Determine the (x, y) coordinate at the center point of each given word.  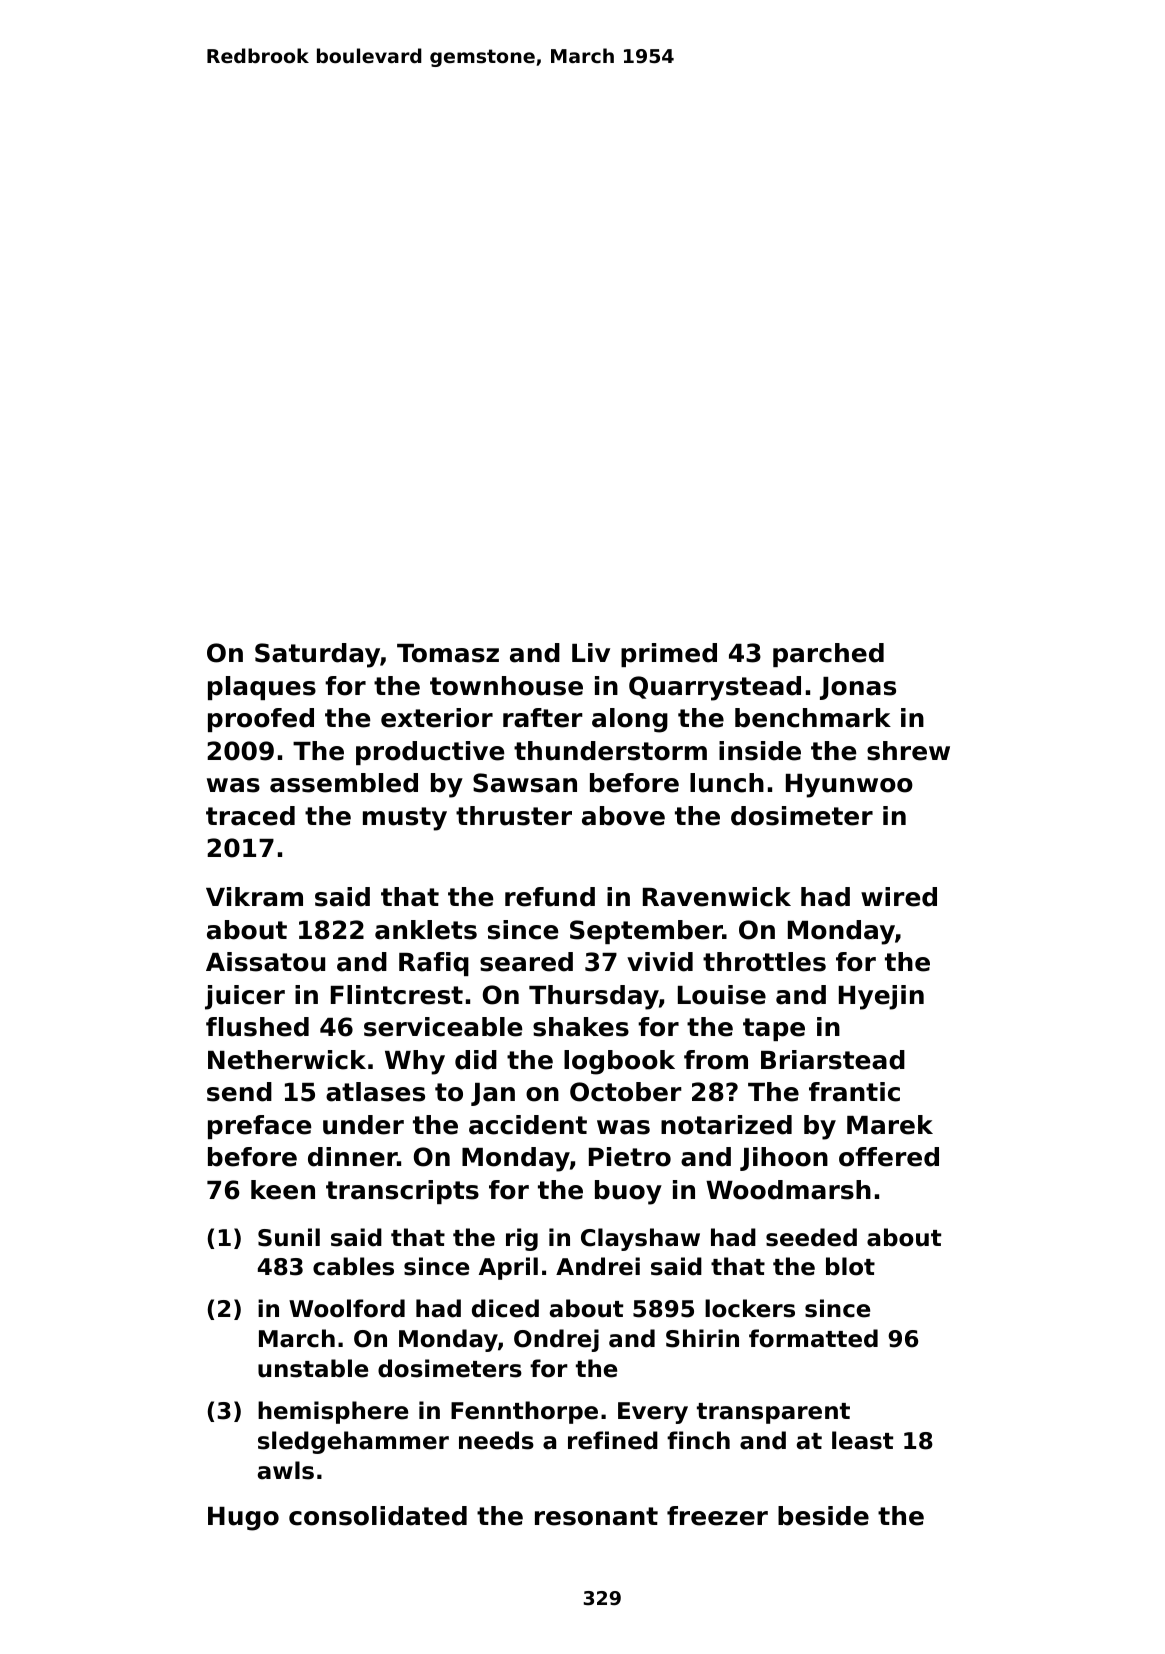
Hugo (243, 1519)
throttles (764, 962)
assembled (344, 783)
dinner (352, 1157)
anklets (426, 930)
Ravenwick (717, 897)
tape (774, 1029)
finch (698, 1440)
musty (405, 819)
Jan (493, 1094)
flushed (257, 1027)
